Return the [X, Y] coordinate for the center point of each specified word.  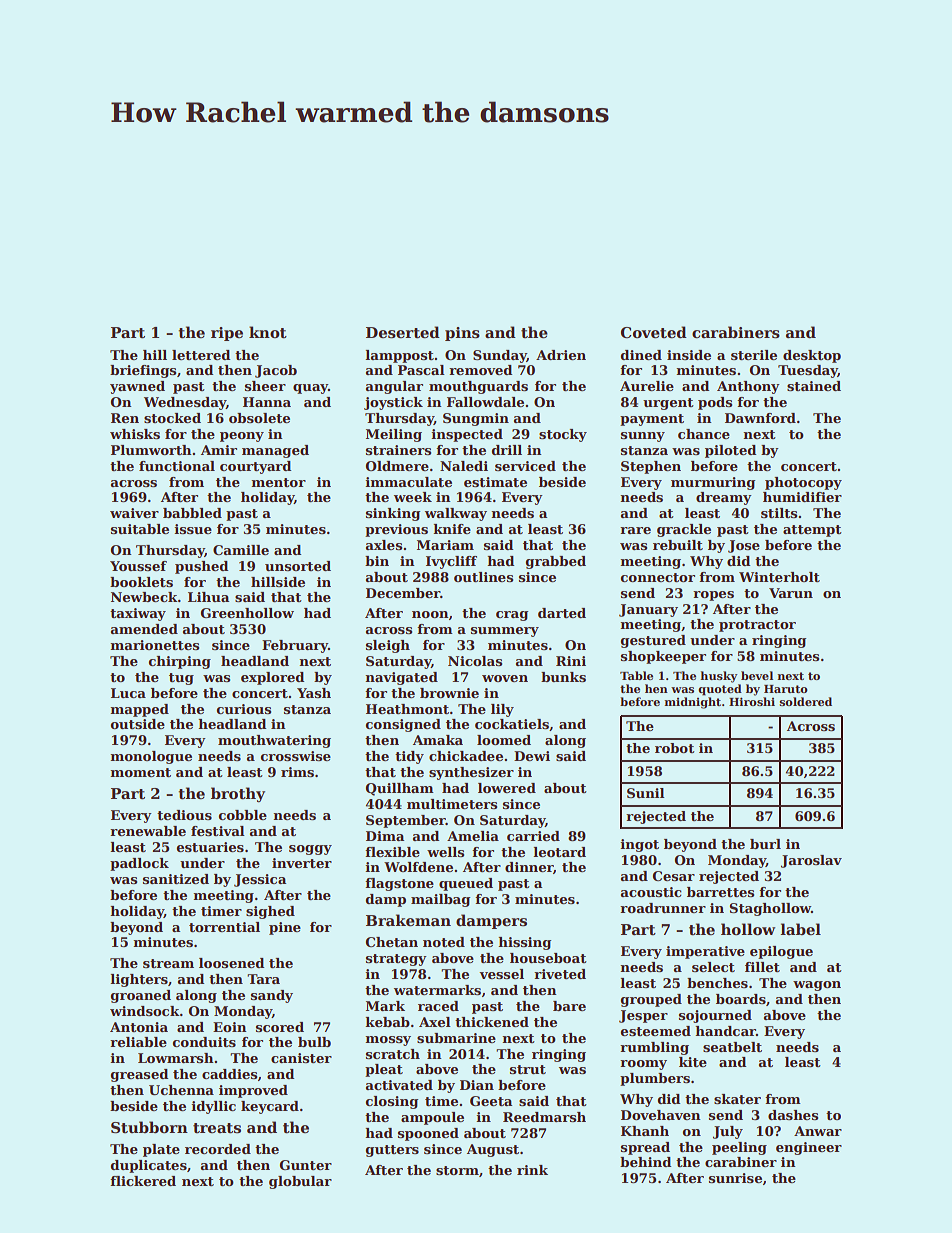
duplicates [148, 1166]
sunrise [735, 1178]
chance [704, 434]
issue [193, 529]
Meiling [394, 435]
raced [438, 1006]
